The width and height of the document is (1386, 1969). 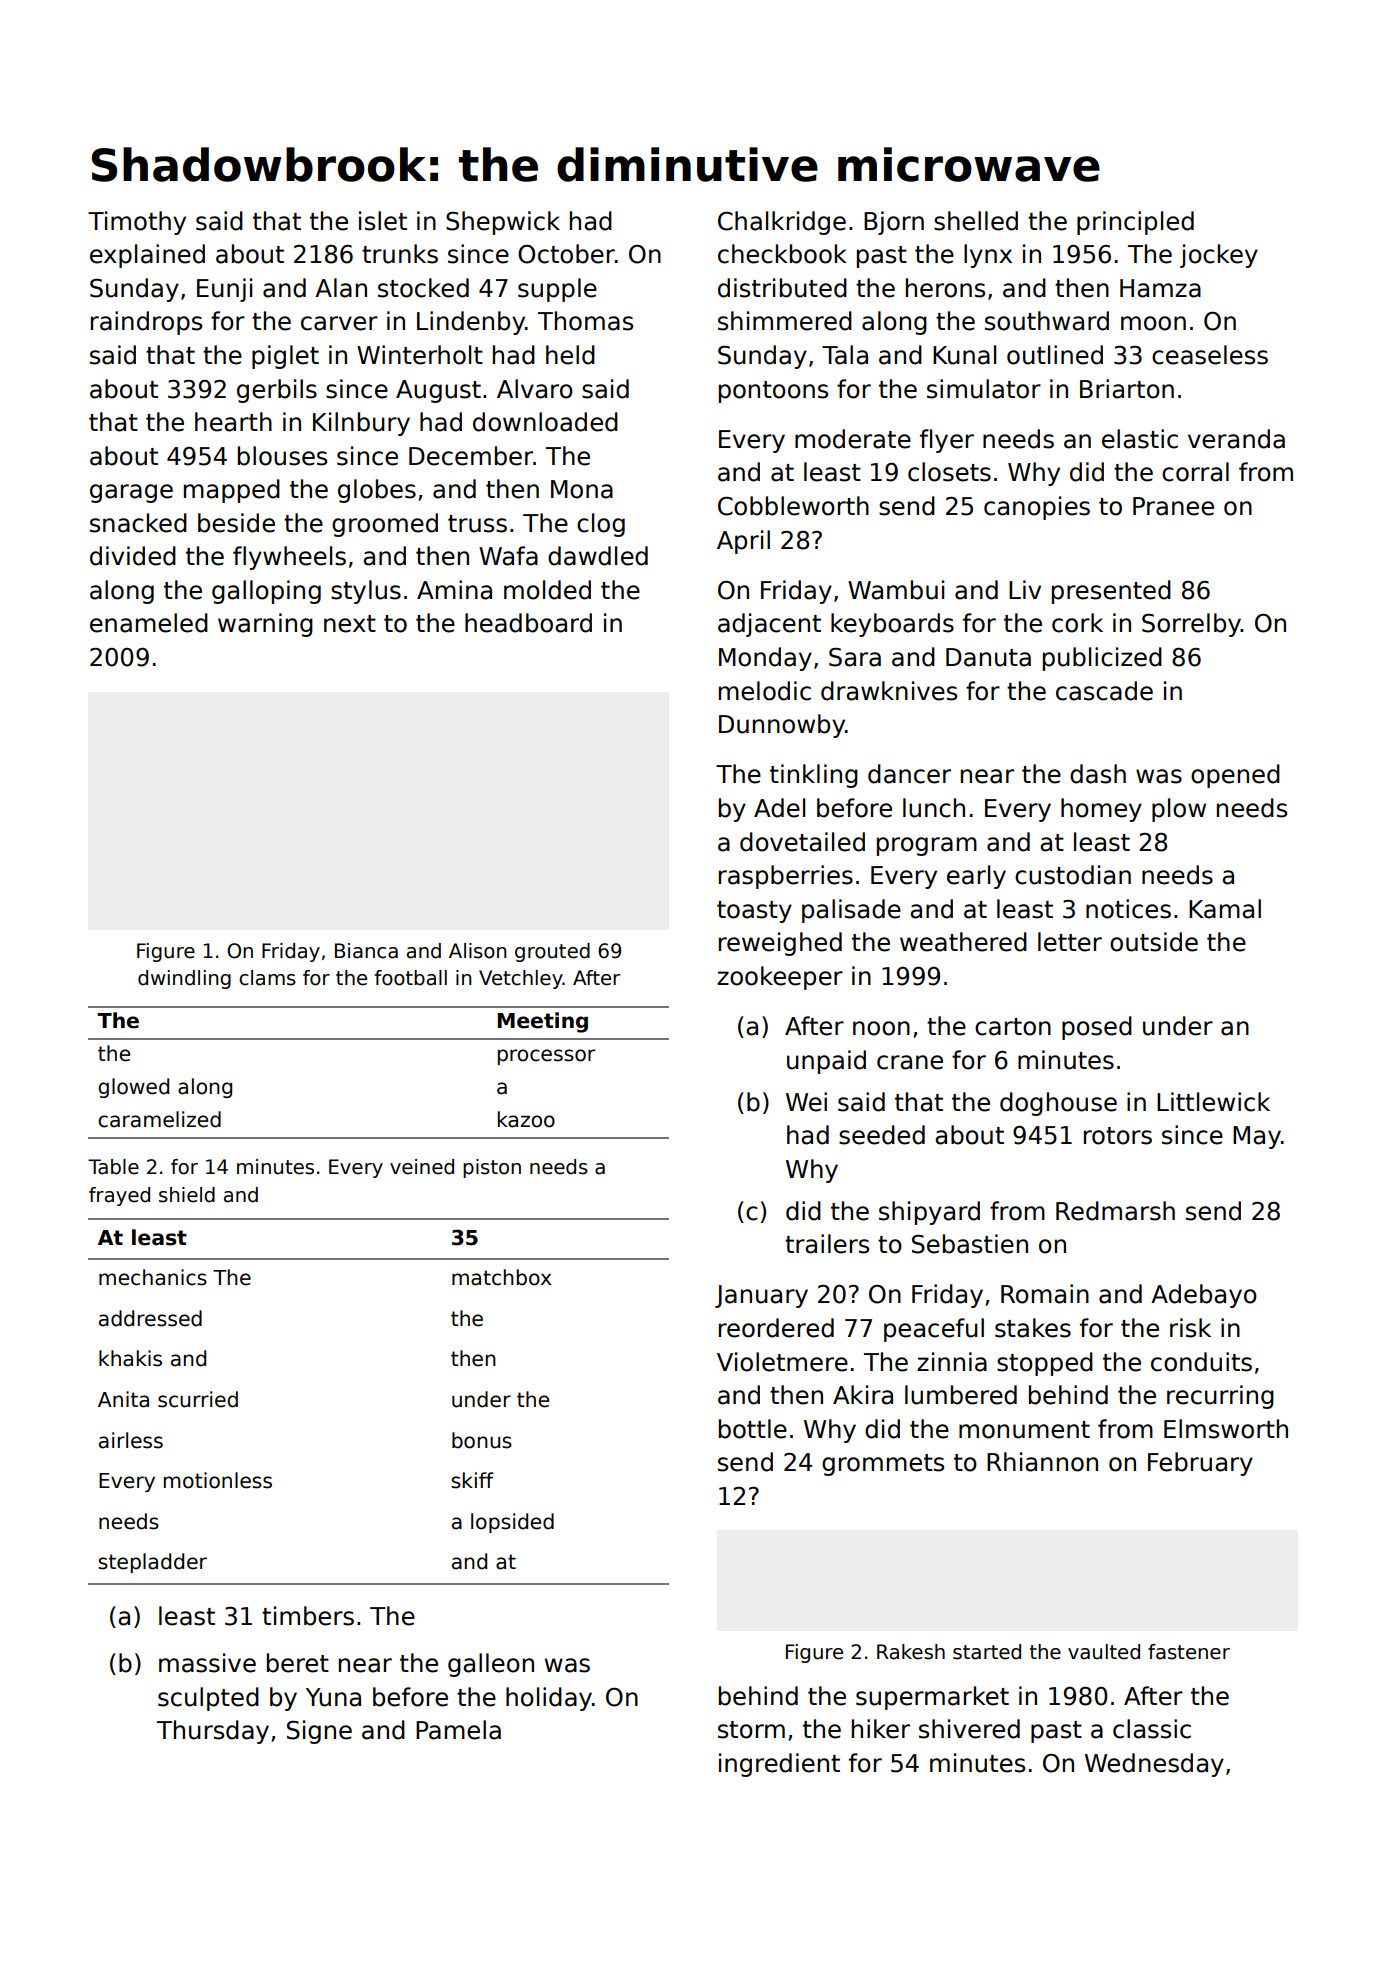 I want to click on February, so click(x=1200, y=1464).
